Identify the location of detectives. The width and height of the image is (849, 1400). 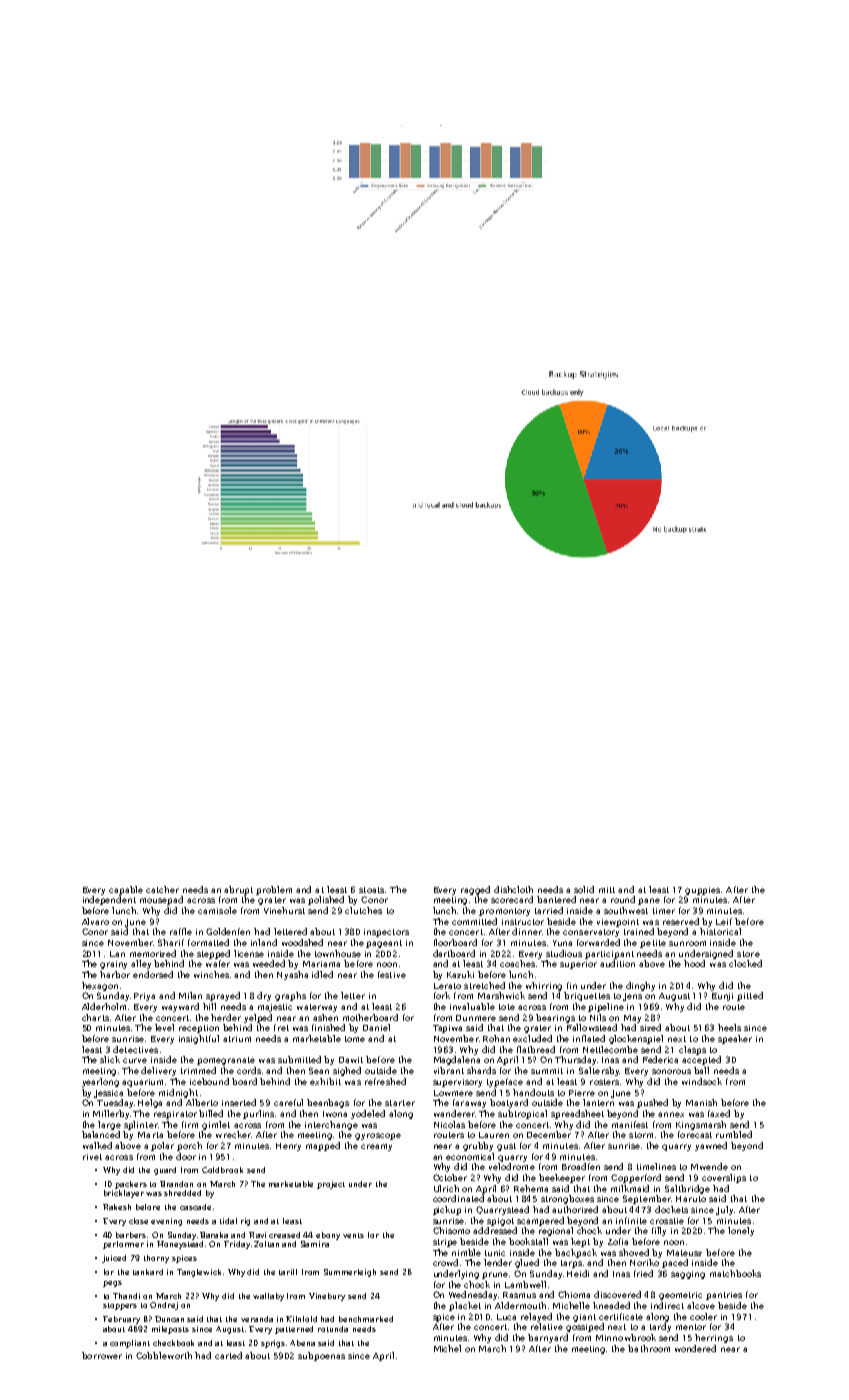
(135, 1049).
